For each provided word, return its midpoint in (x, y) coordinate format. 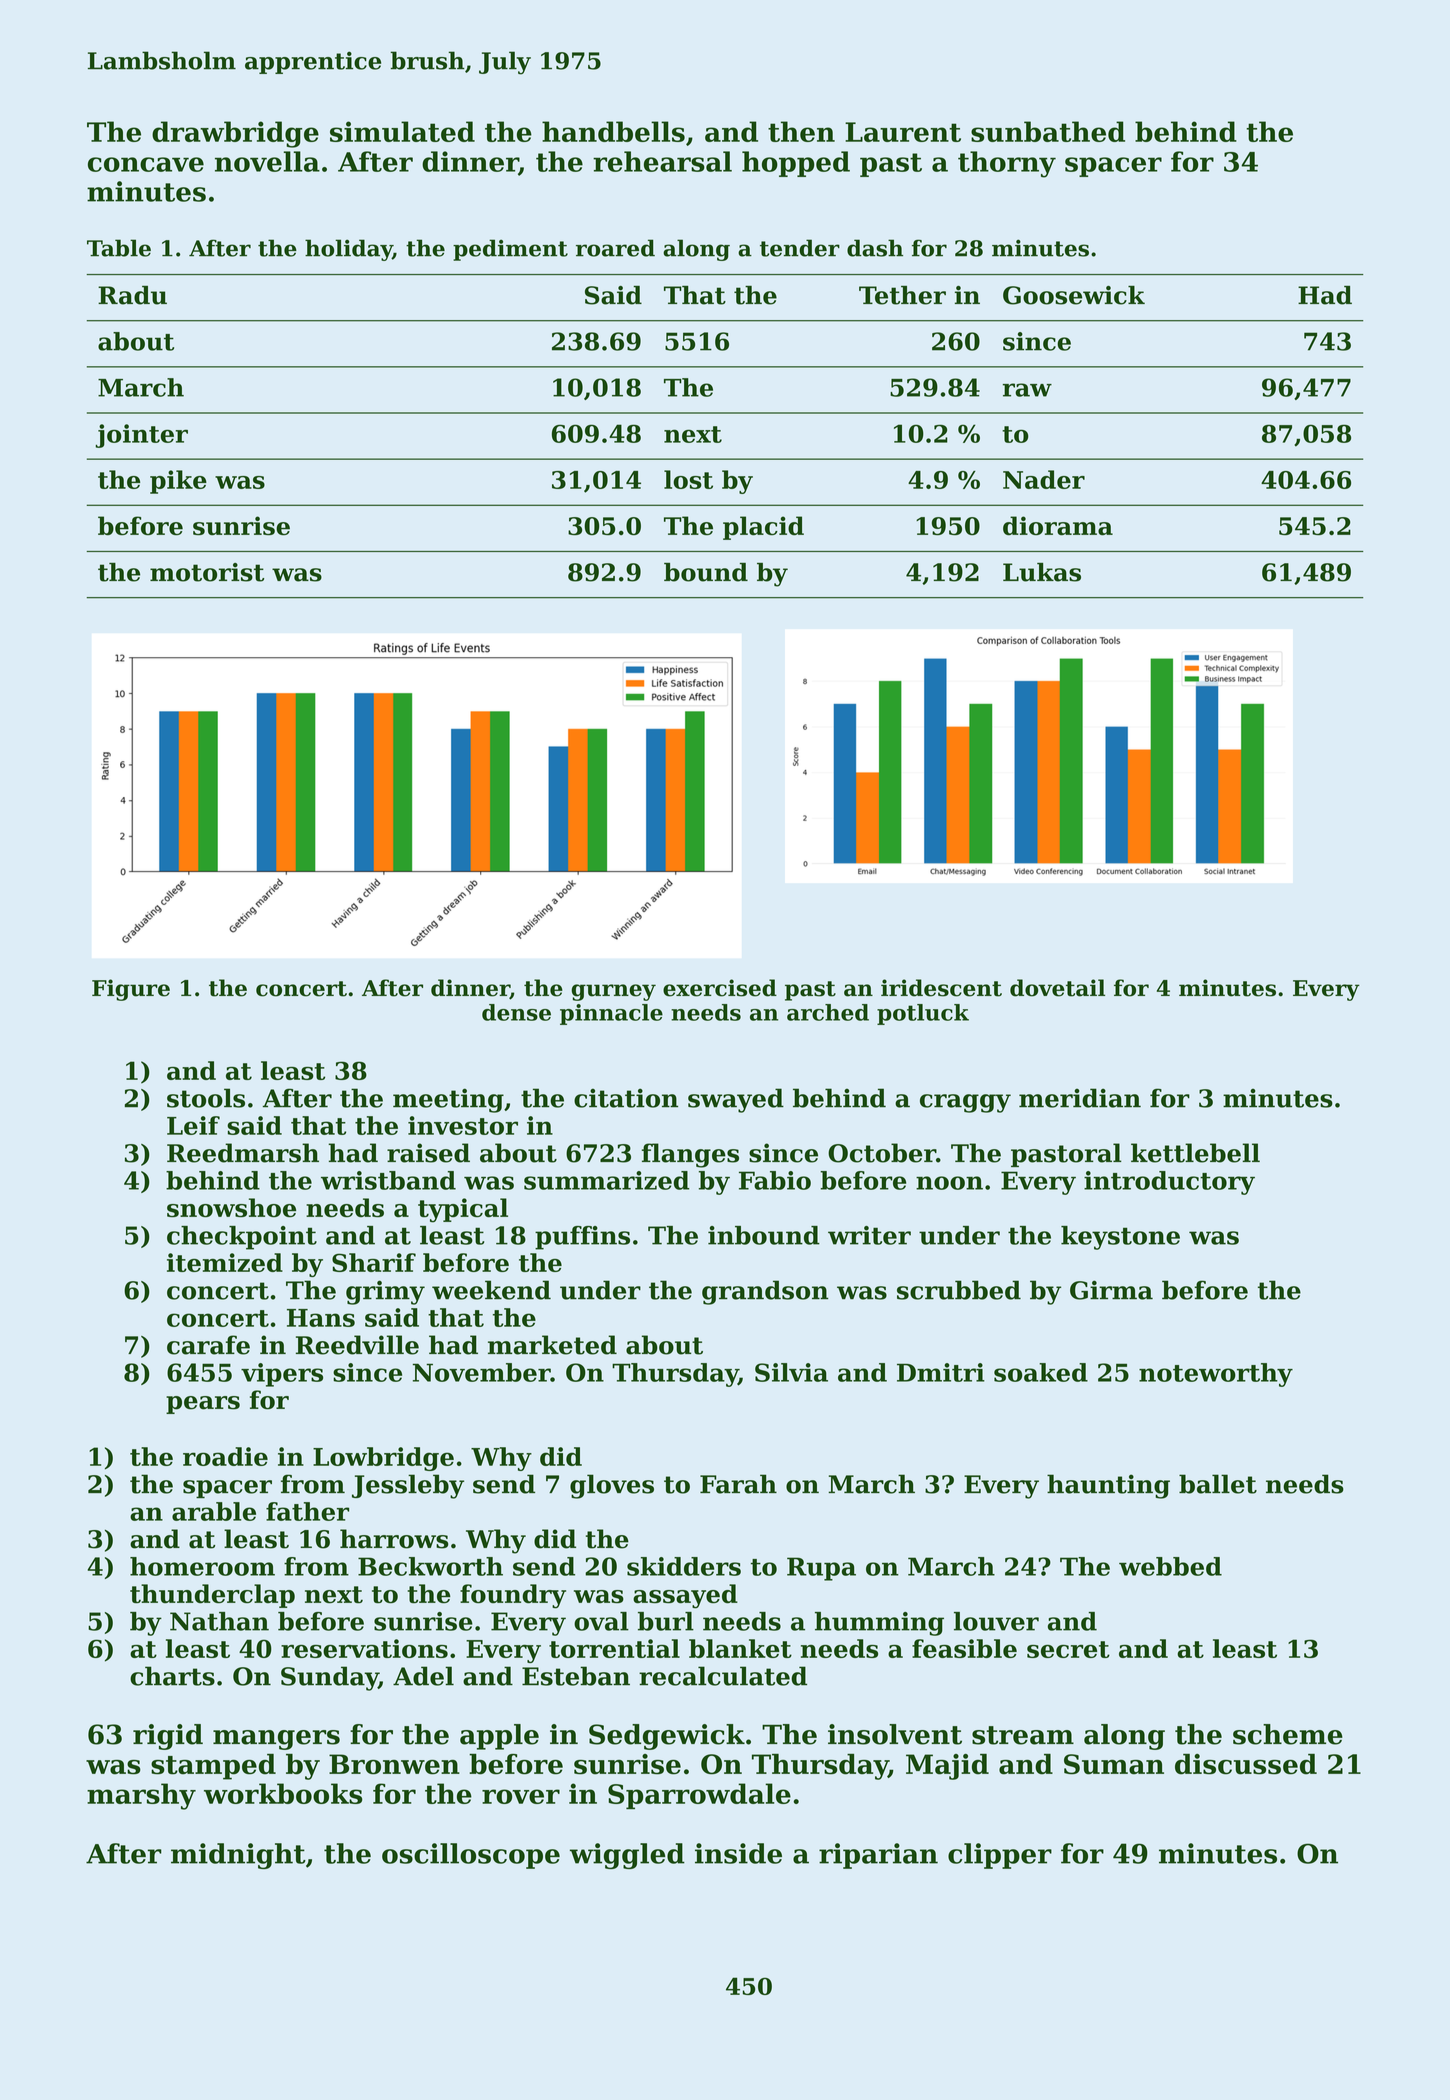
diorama (1058, 525)
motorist (207, 572)
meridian (1080, 1098)
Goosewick (1074, 295)
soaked (1041, 1372)
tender (800, 248)
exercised (720, 988)
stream (1023, 1735)
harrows (394, 1539)
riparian (878, 1856)
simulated (402, 131)
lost (688, 479)
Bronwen (394, 1764)
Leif (193, 1125)
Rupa (821, 1569)
